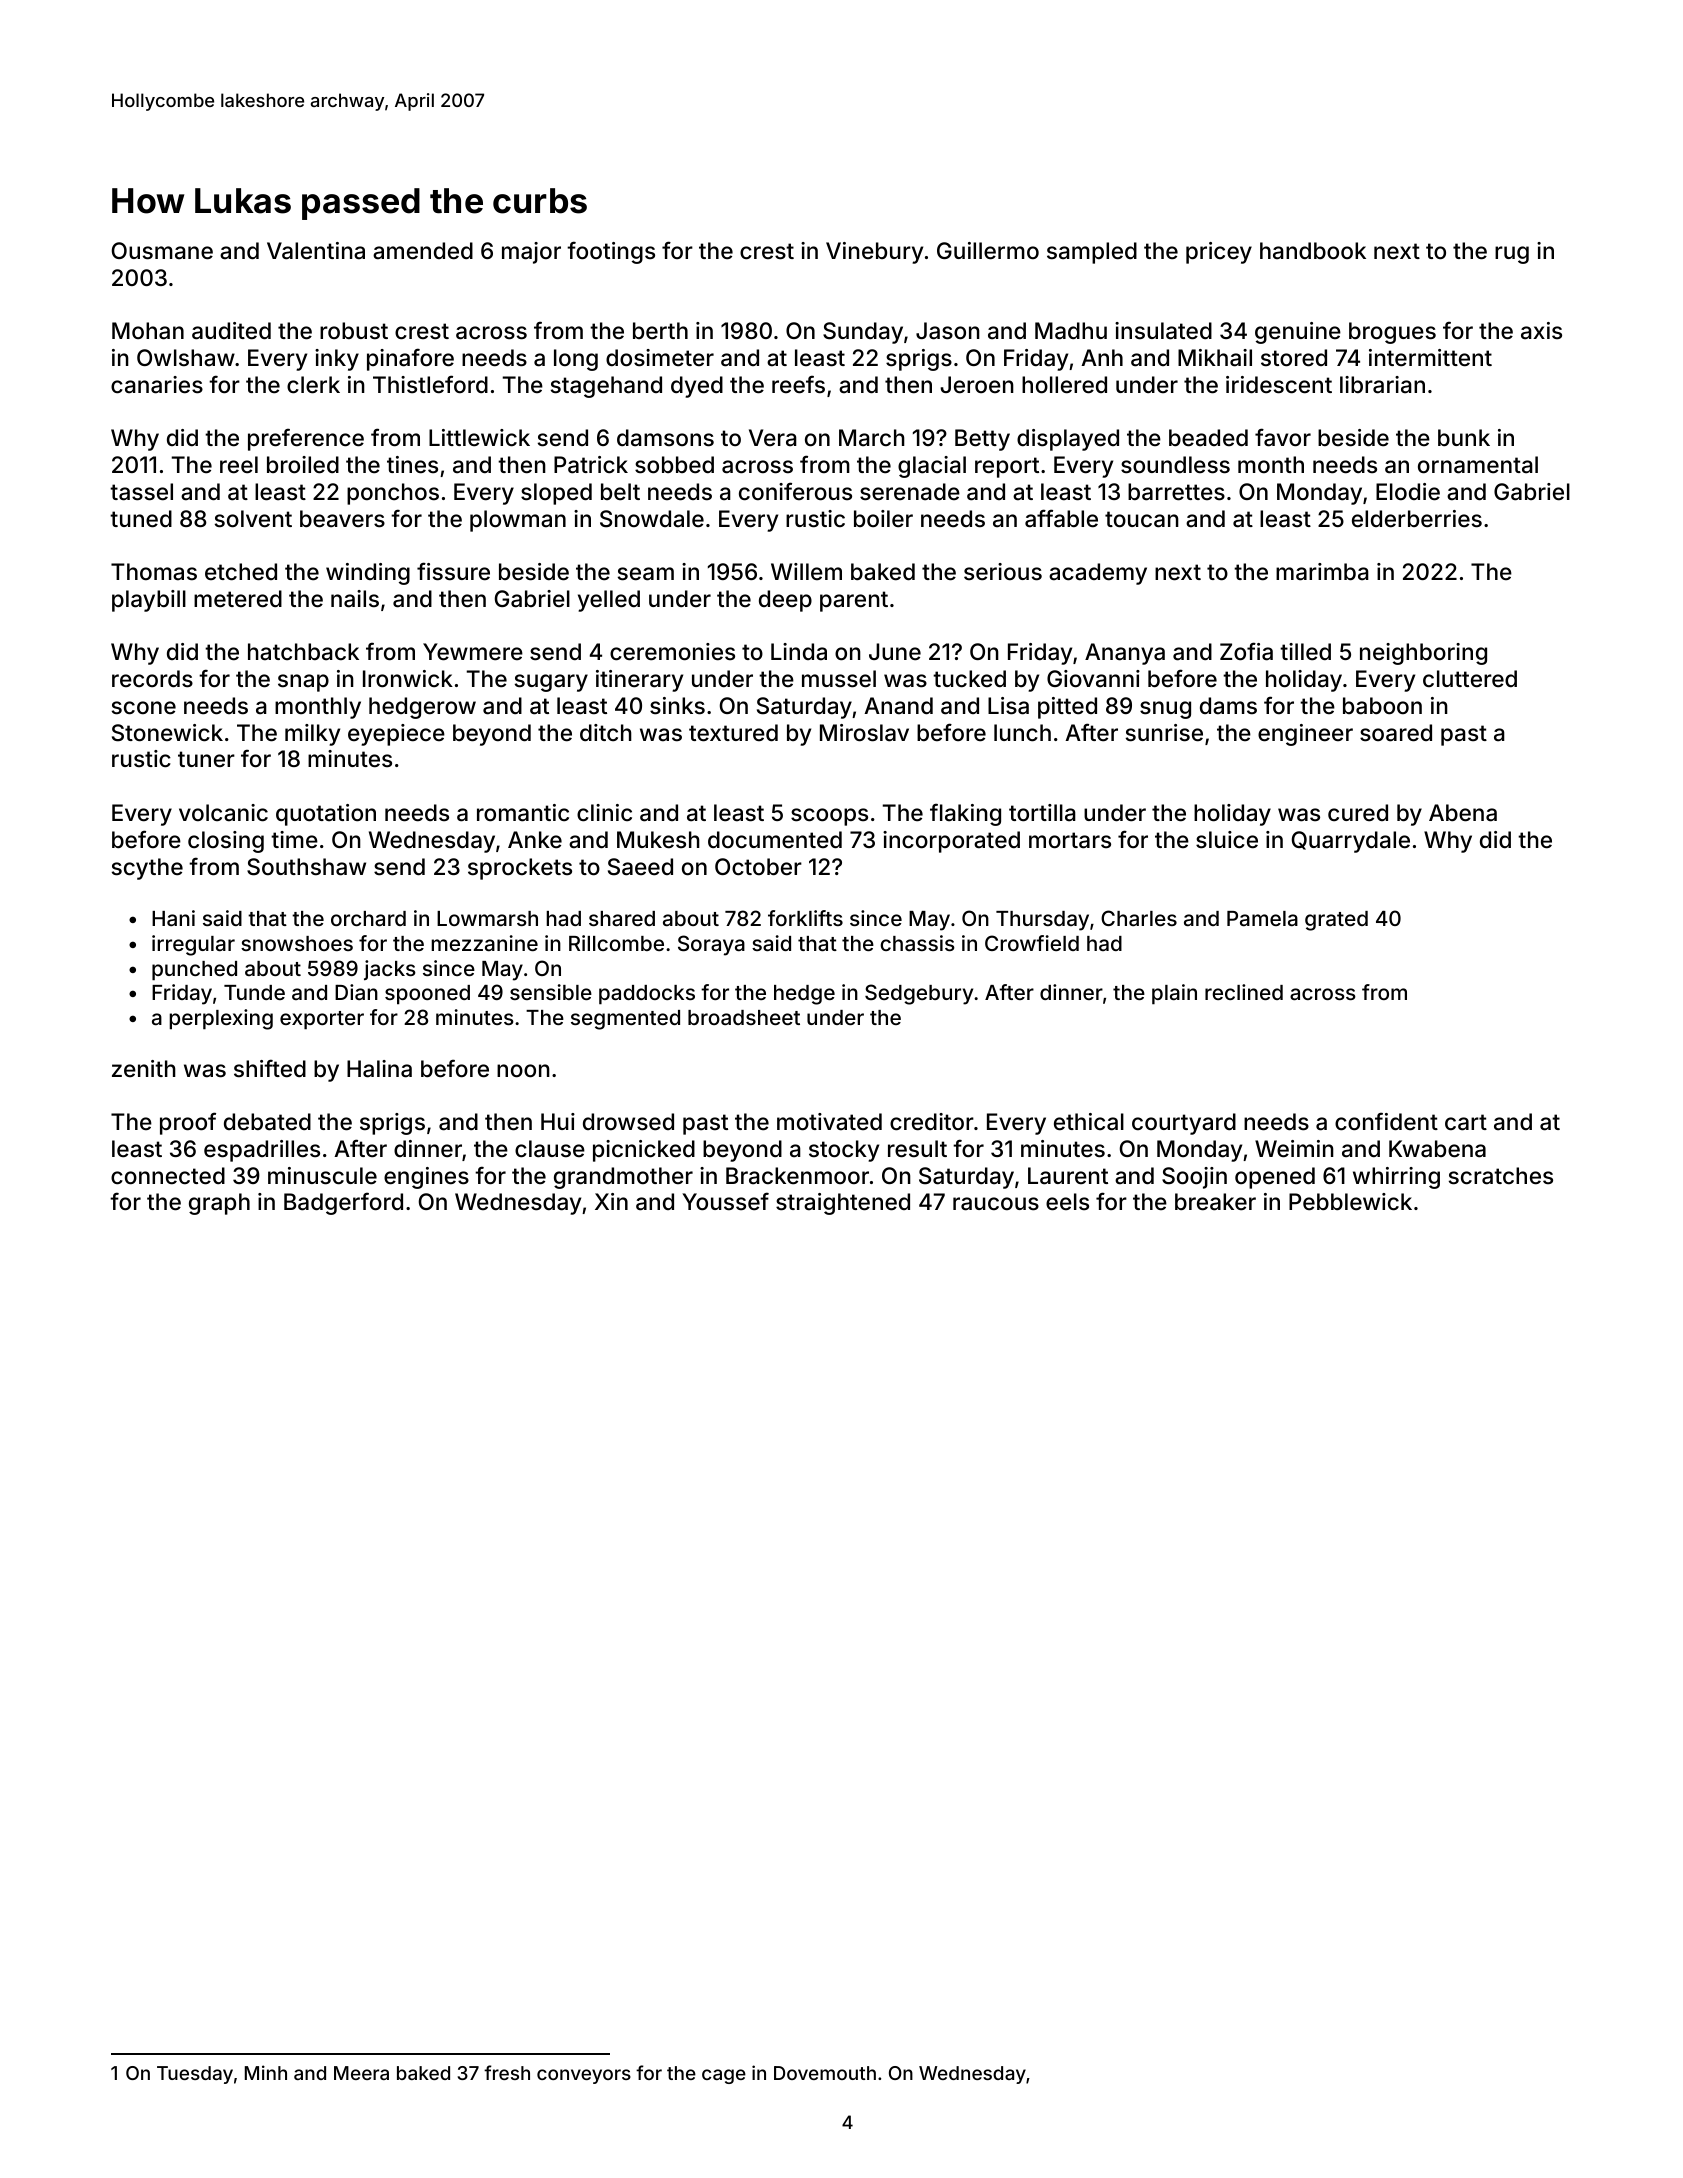  Describe the element at coordinates (988, 251) in the screenshot. I see `Guillermo` at that location.
